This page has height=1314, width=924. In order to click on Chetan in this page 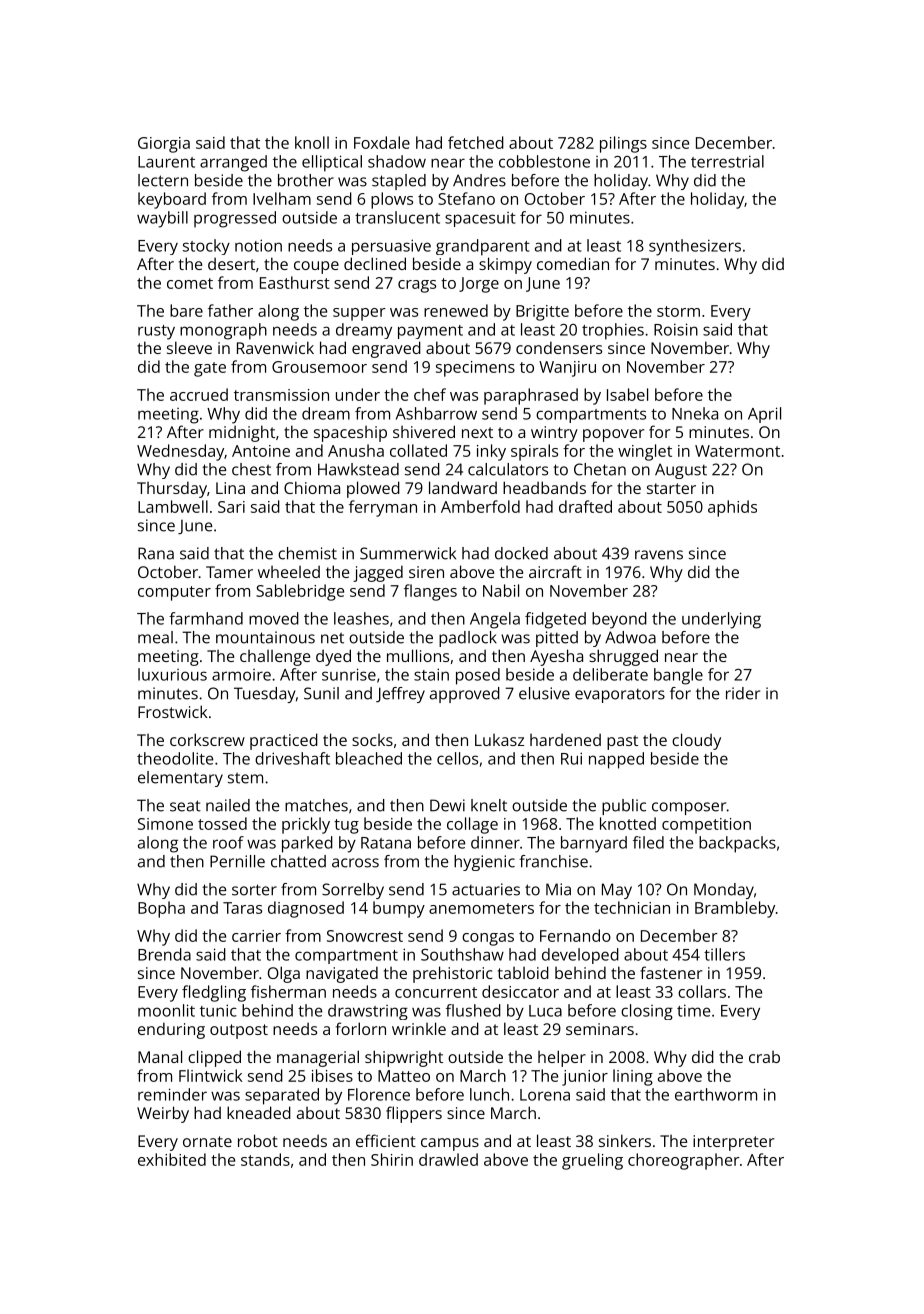, I will do `click(600, 469)`.
